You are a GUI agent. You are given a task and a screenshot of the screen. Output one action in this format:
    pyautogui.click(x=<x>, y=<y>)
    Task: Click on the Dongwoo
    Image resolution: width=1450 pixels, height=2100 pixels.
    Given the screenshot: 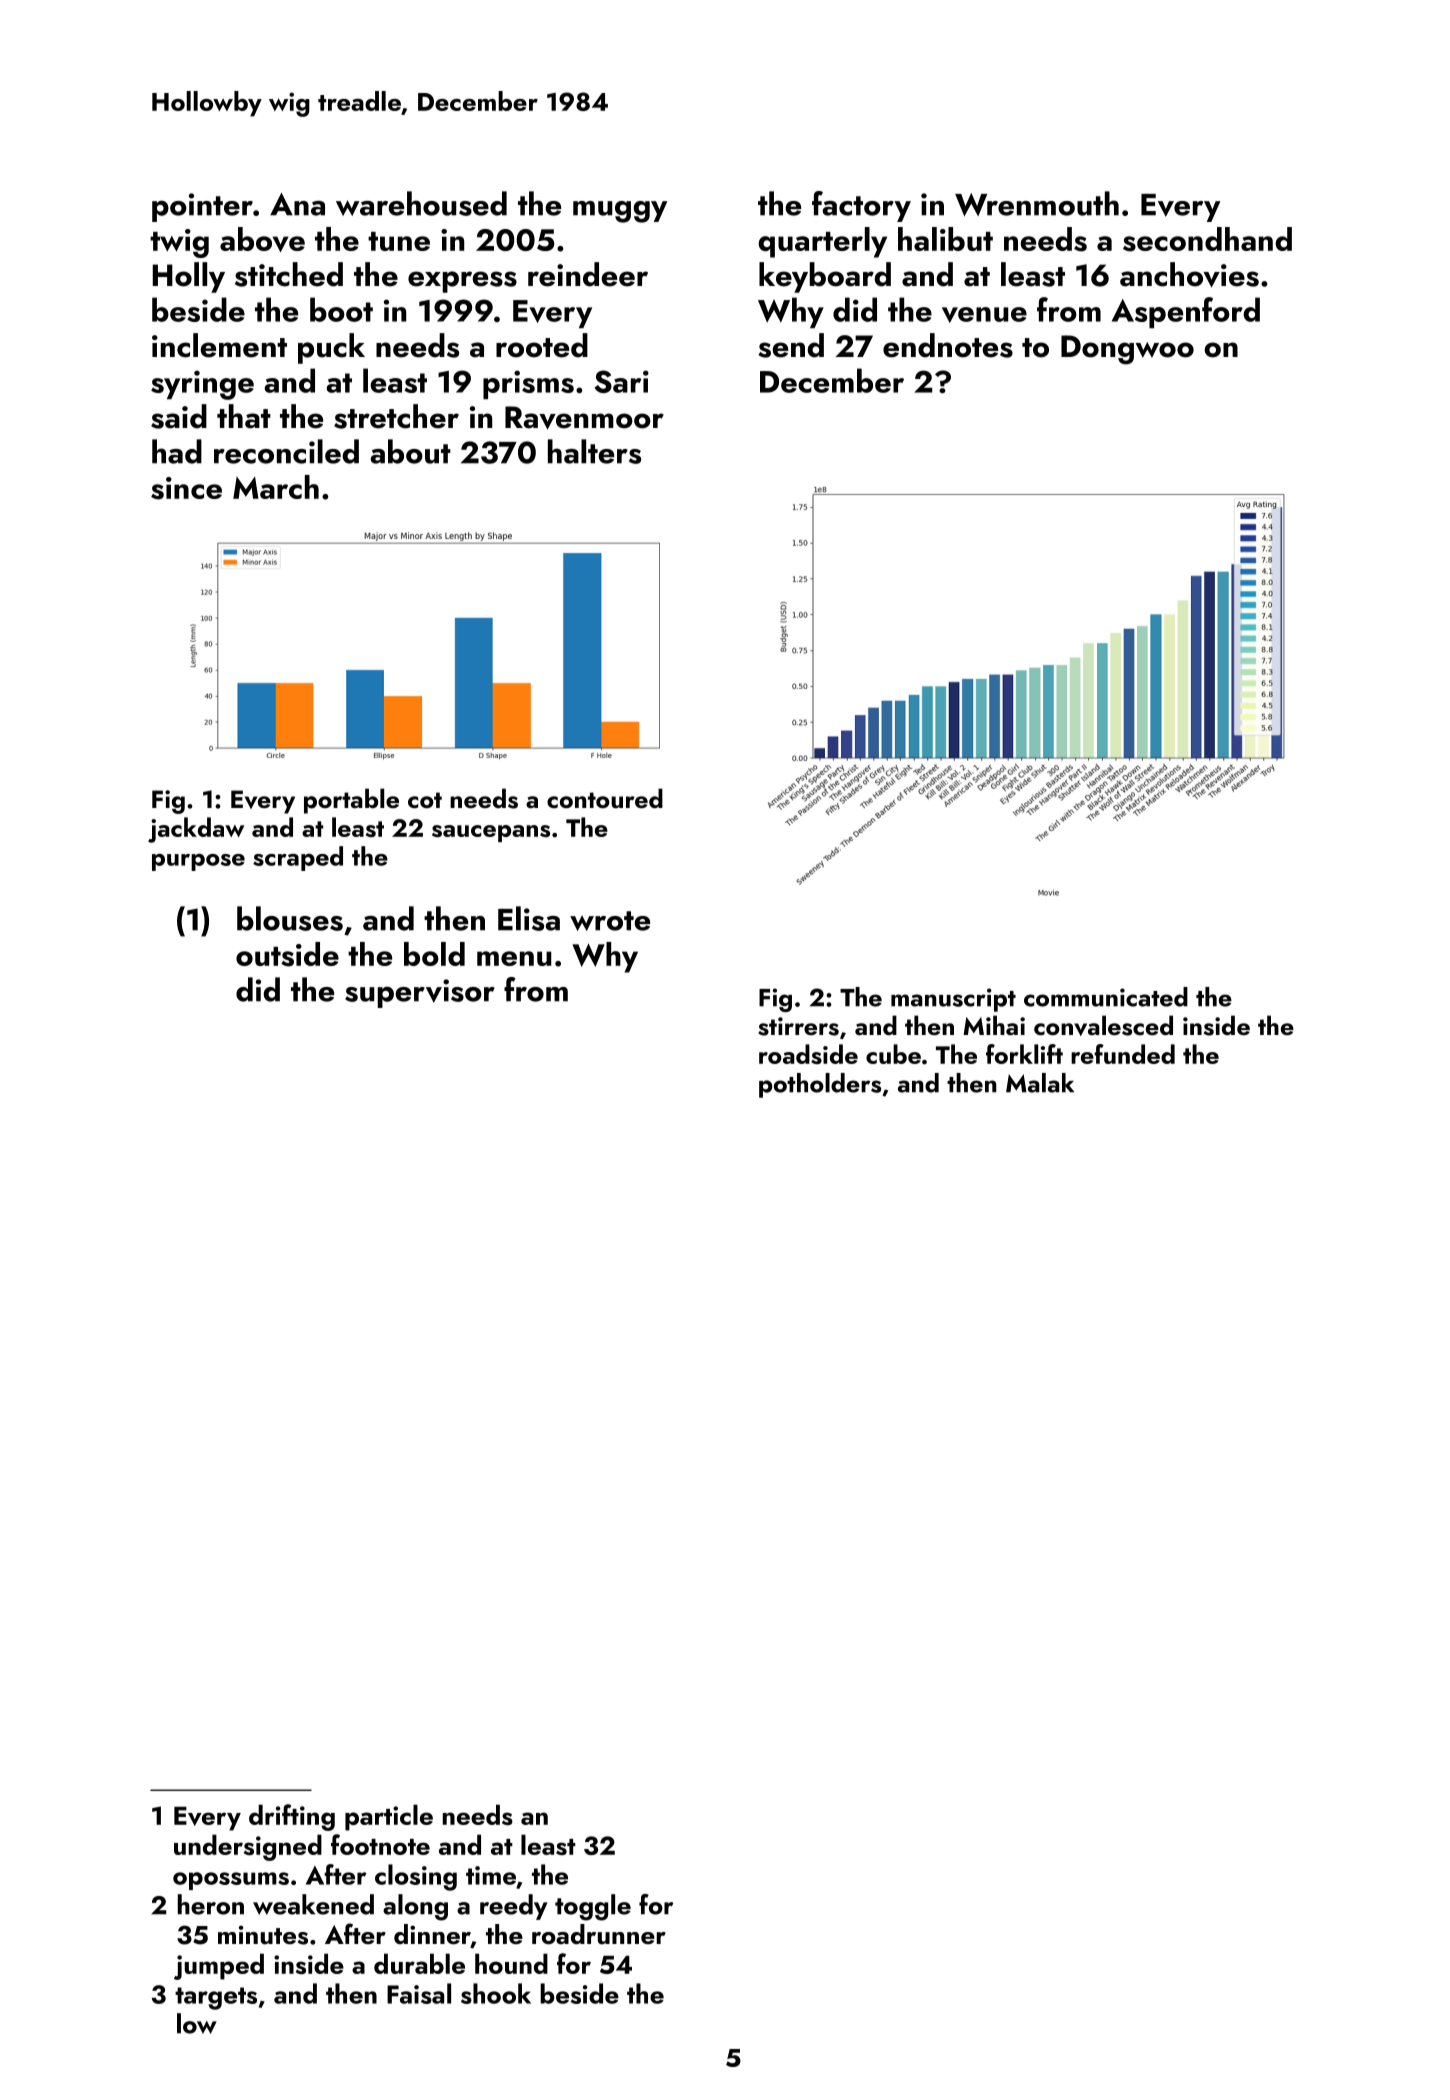 What is the action you would take?
    pyautogui.click(x=1127, y=350)
